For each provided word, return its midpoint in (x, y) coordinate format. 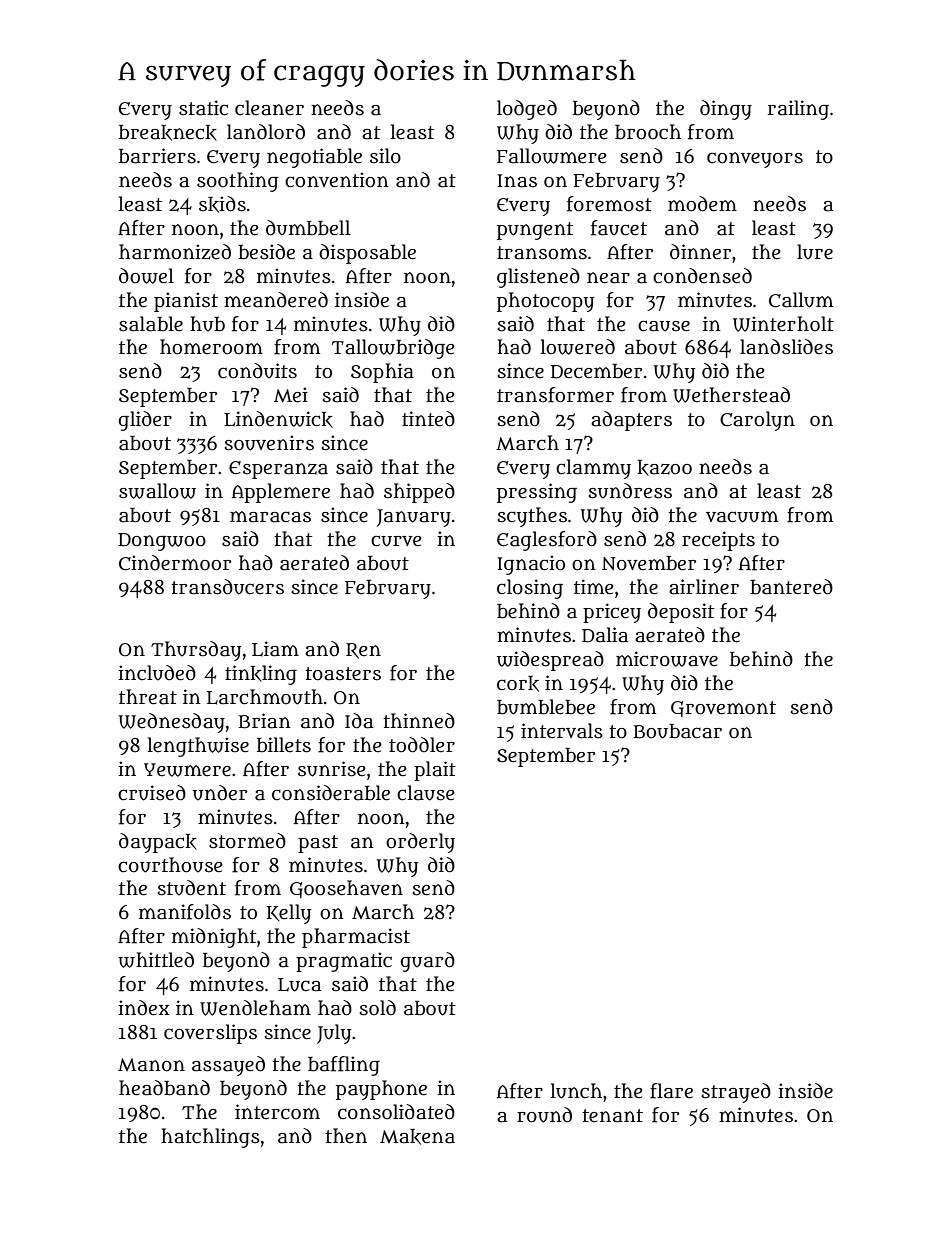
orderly (420, 843)
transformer (555, 395)
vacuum (742, 517)
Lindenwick (278, 419)
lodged (527, 110)
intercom (277, 1112)
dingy (726, 110)
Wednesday (172, 723)
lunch (576, 1091)
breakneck (168, 133)
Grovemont (723, 709)
